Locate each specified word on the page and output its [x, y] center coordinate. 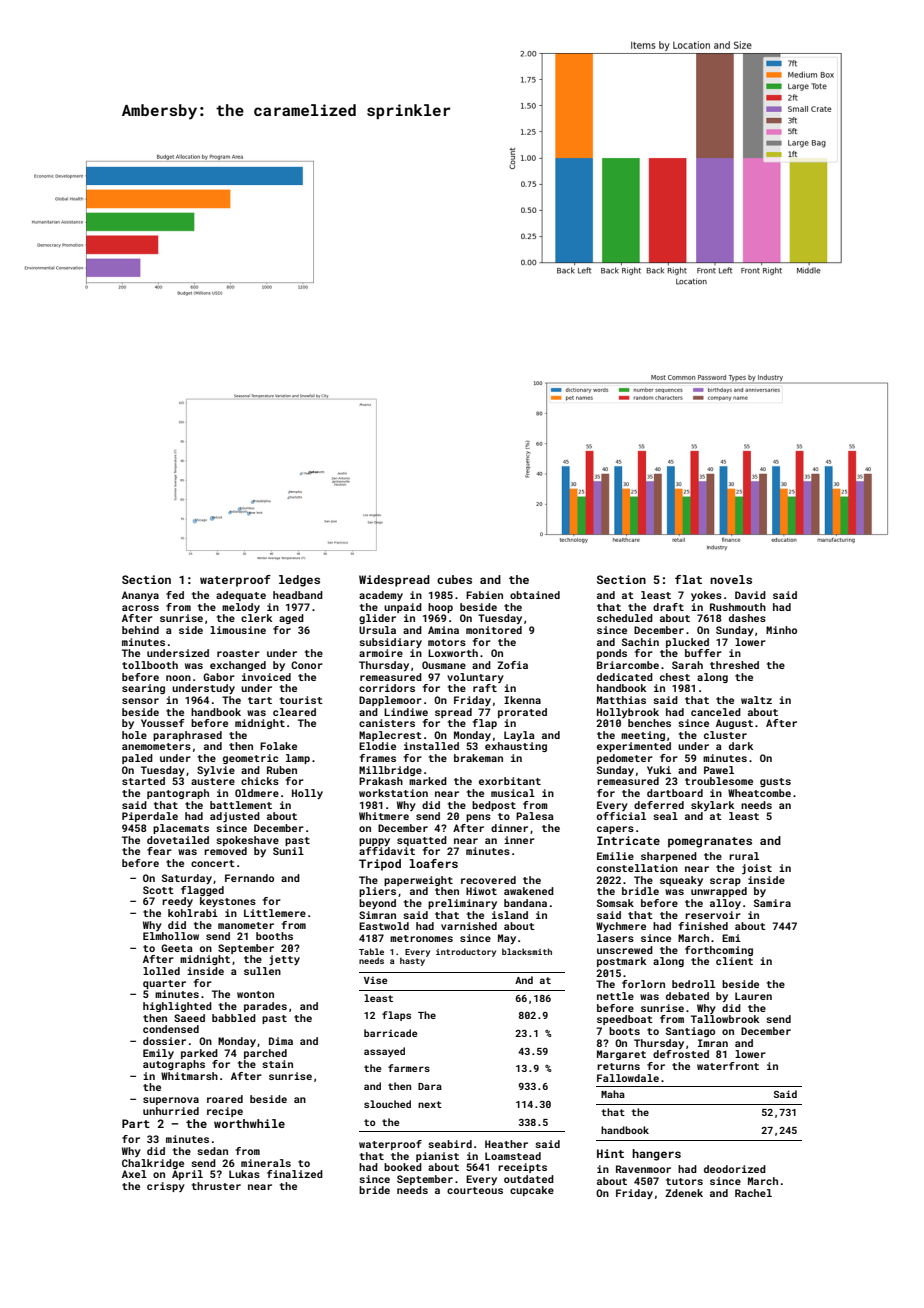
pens [478, 818]
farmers [409, 1068]
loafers [433, 863]
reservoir [713, 915]
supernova [171, 1101]
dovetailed [178, 840]
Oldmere [257, 793]
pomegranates [710, 842]
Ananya [140, 596]
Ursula [377, 630]
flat [688, 579]
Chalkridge [153, 1164]
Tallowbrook [725, 1019]
